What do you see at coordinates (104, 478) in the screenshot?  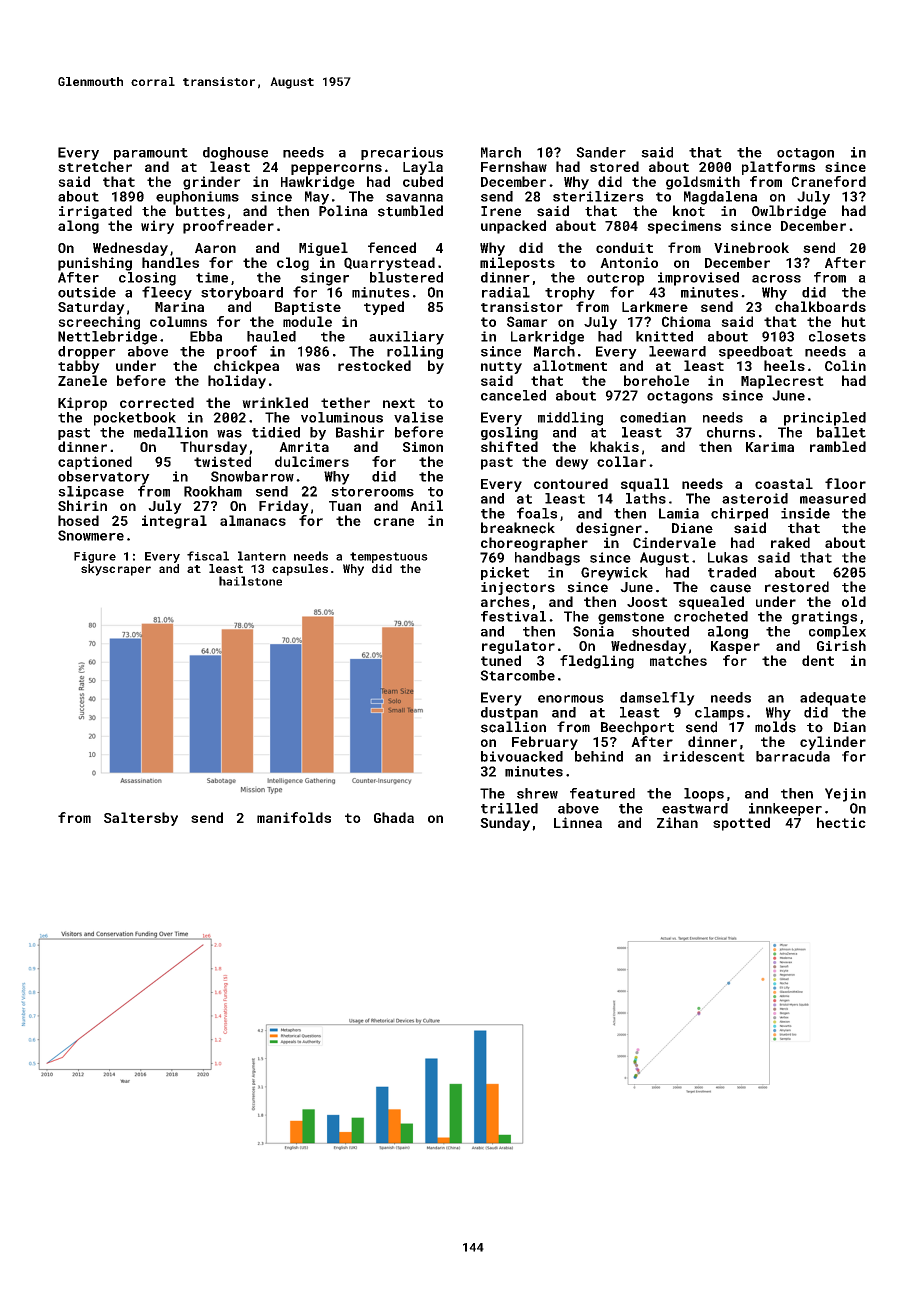 I see `observatory` at bounding box center [104, 478].
